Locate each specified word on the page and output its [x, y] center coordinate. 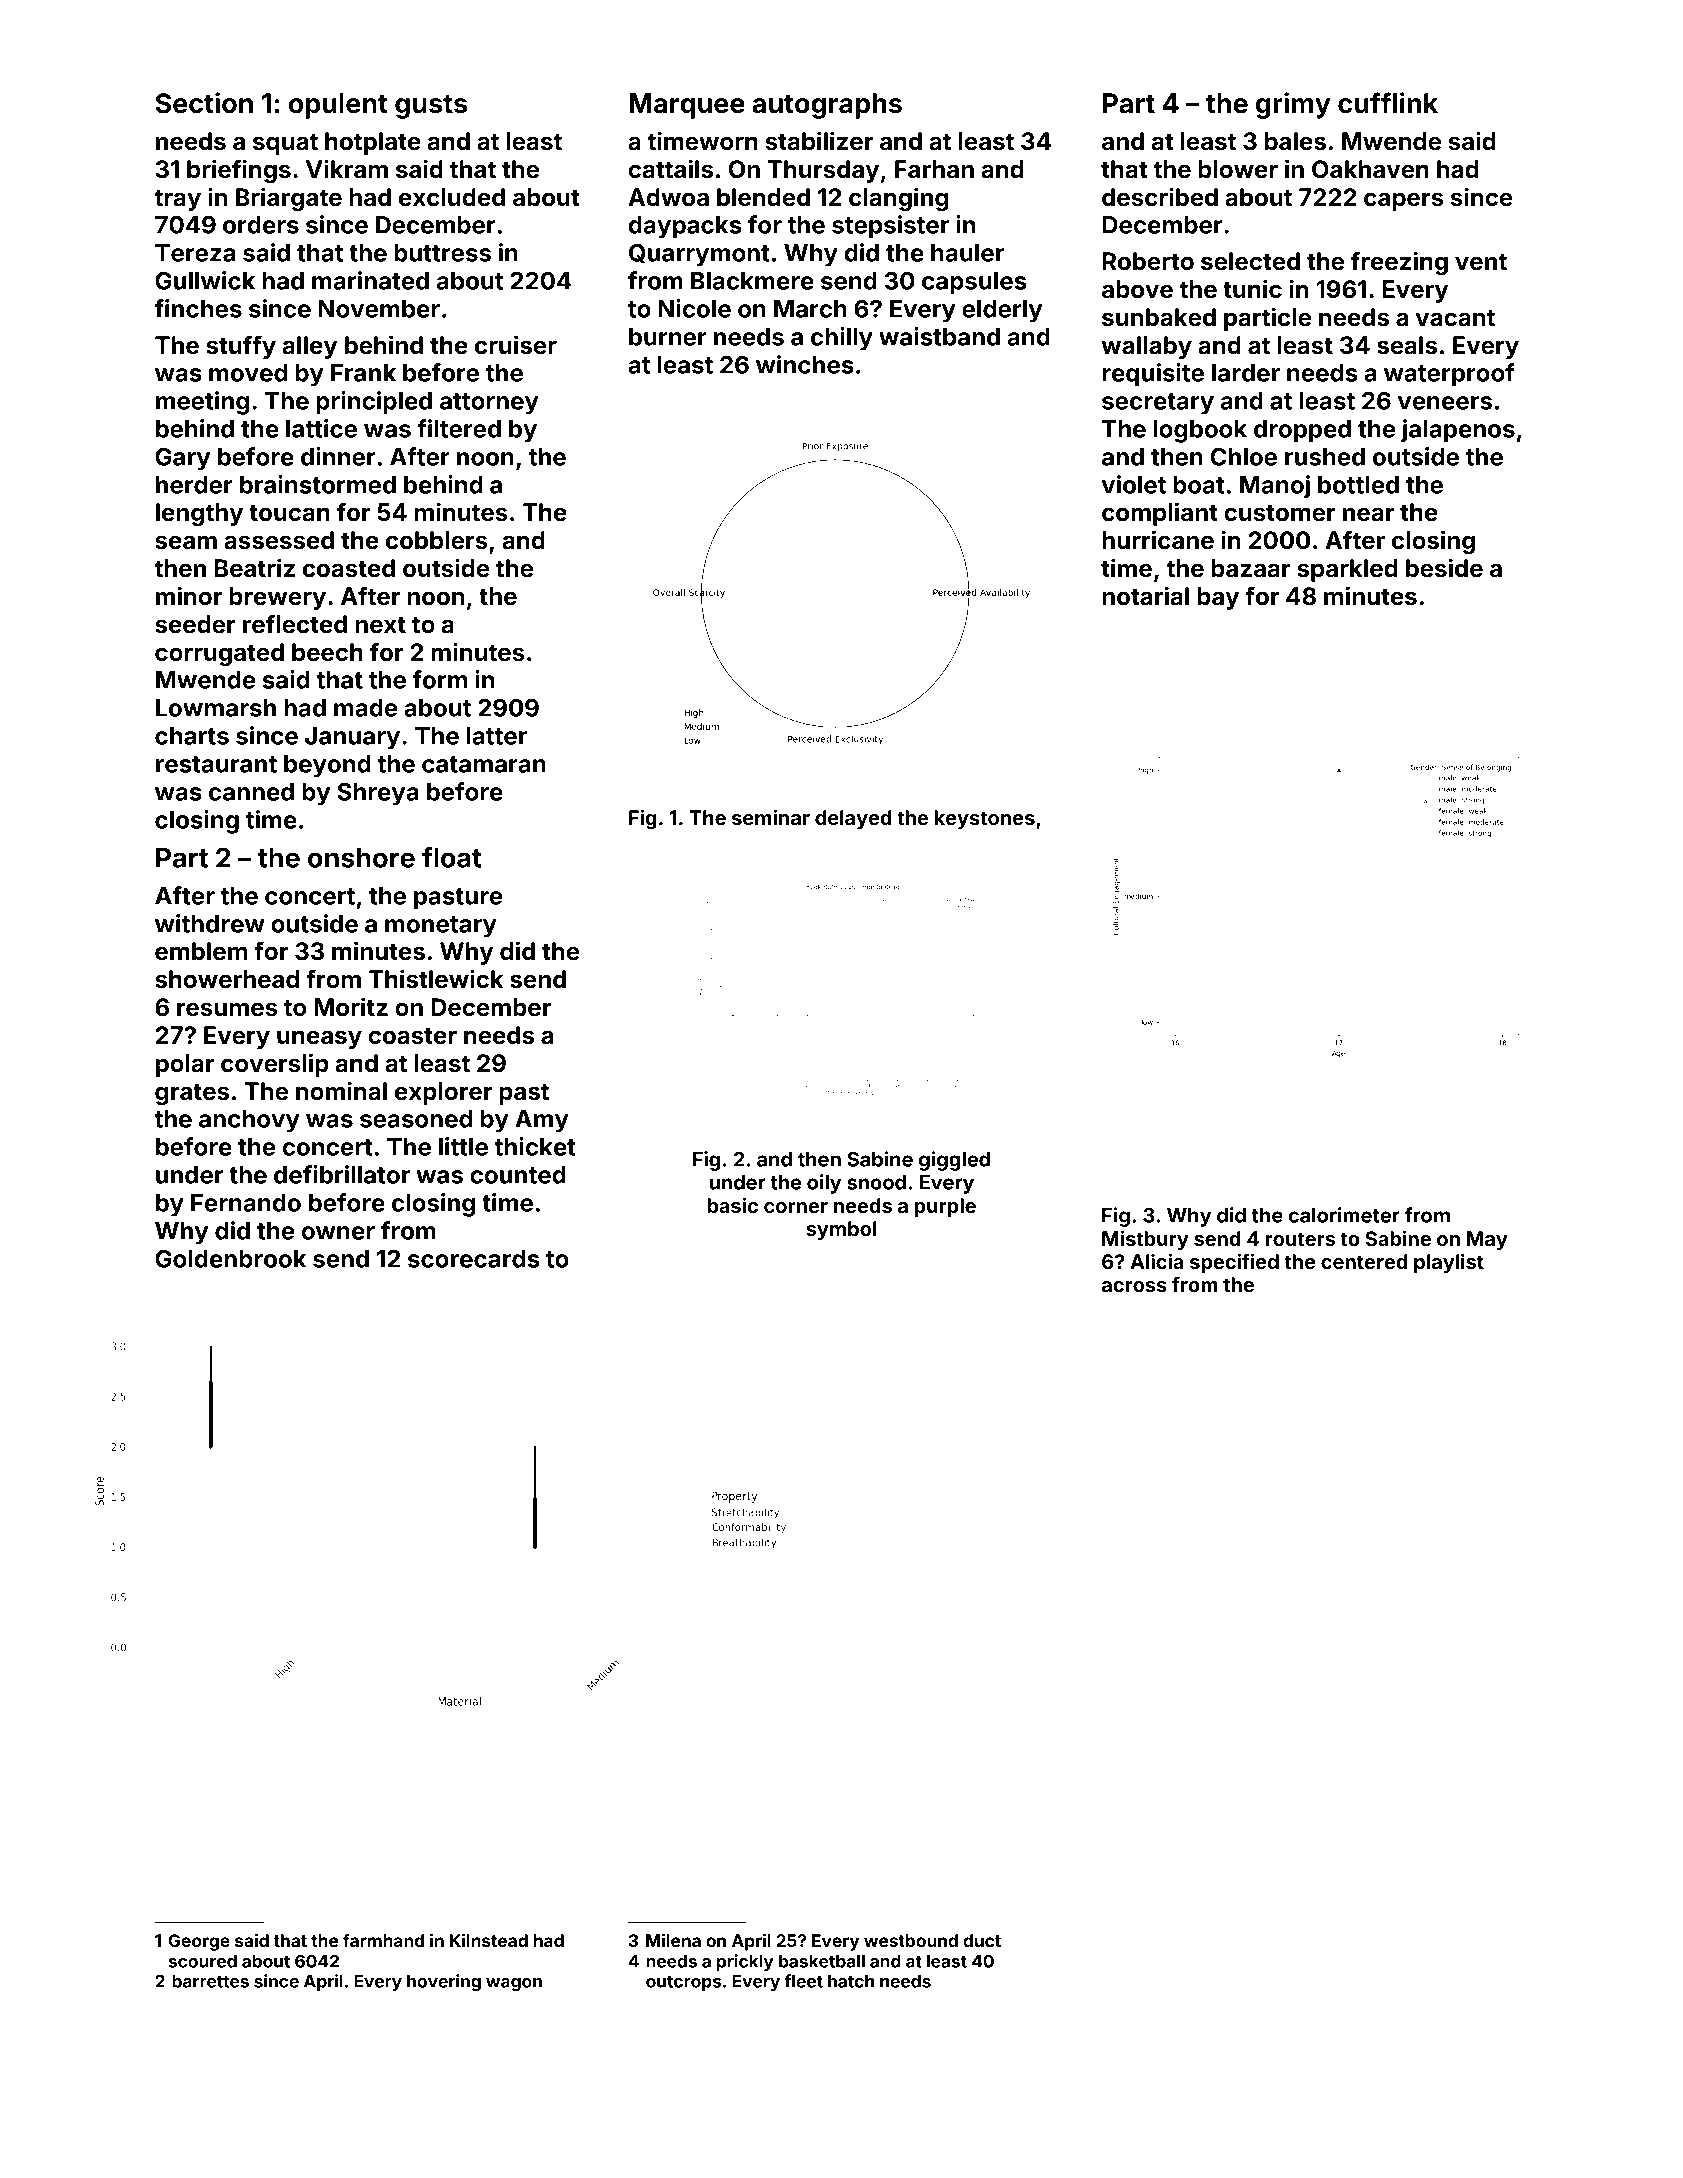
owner [338, 1233]
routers [1300, 1239]
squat [285, 144]
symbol [841, 1230]
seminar [771, 817]
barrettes [210, 1981]
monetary [441, 927]
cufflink [1388, 103]
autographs [827, 106]
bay [1218, 598]
